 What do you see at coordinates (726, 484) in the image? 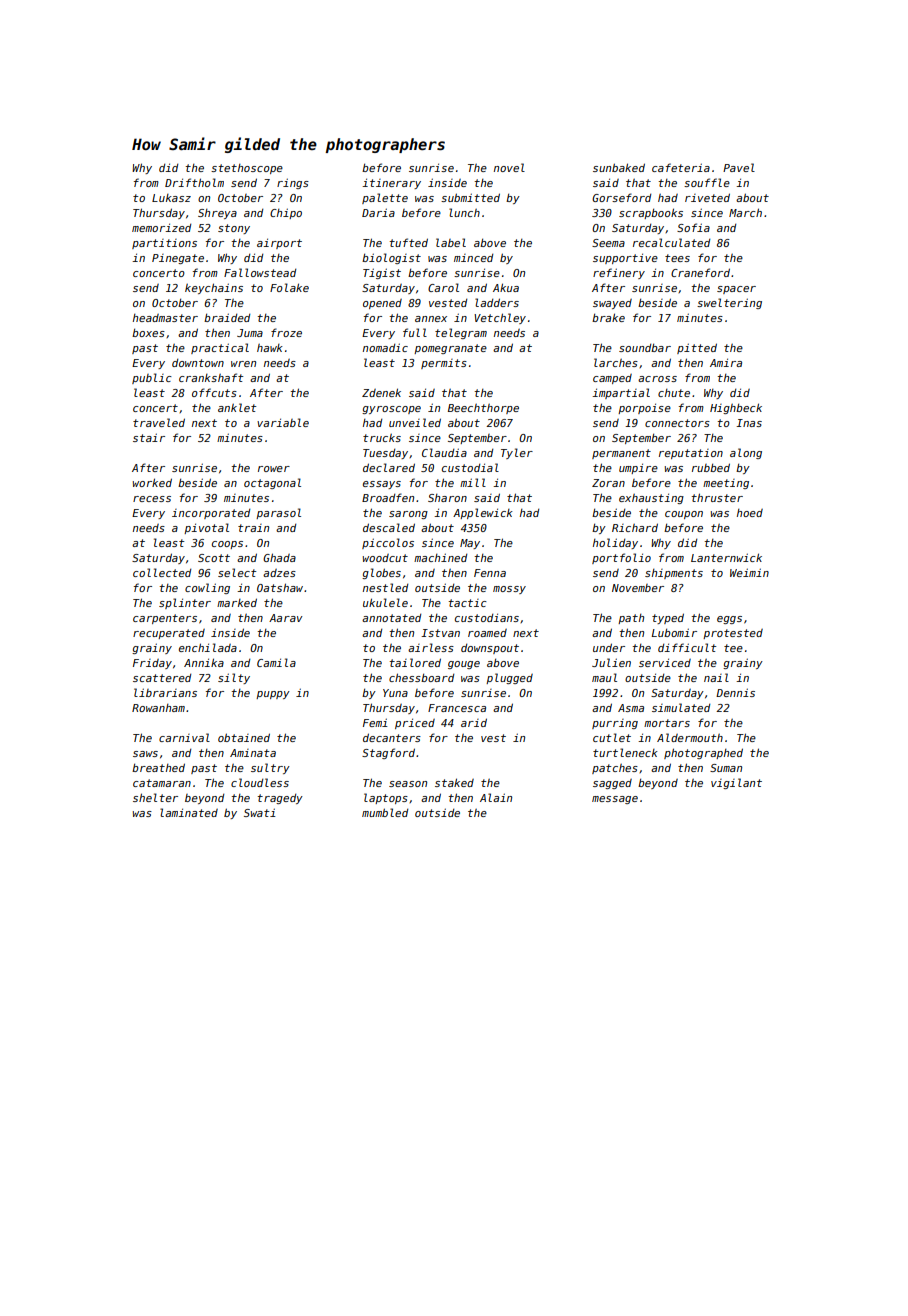
I see `meeting` at bounding box center [726, 484].
